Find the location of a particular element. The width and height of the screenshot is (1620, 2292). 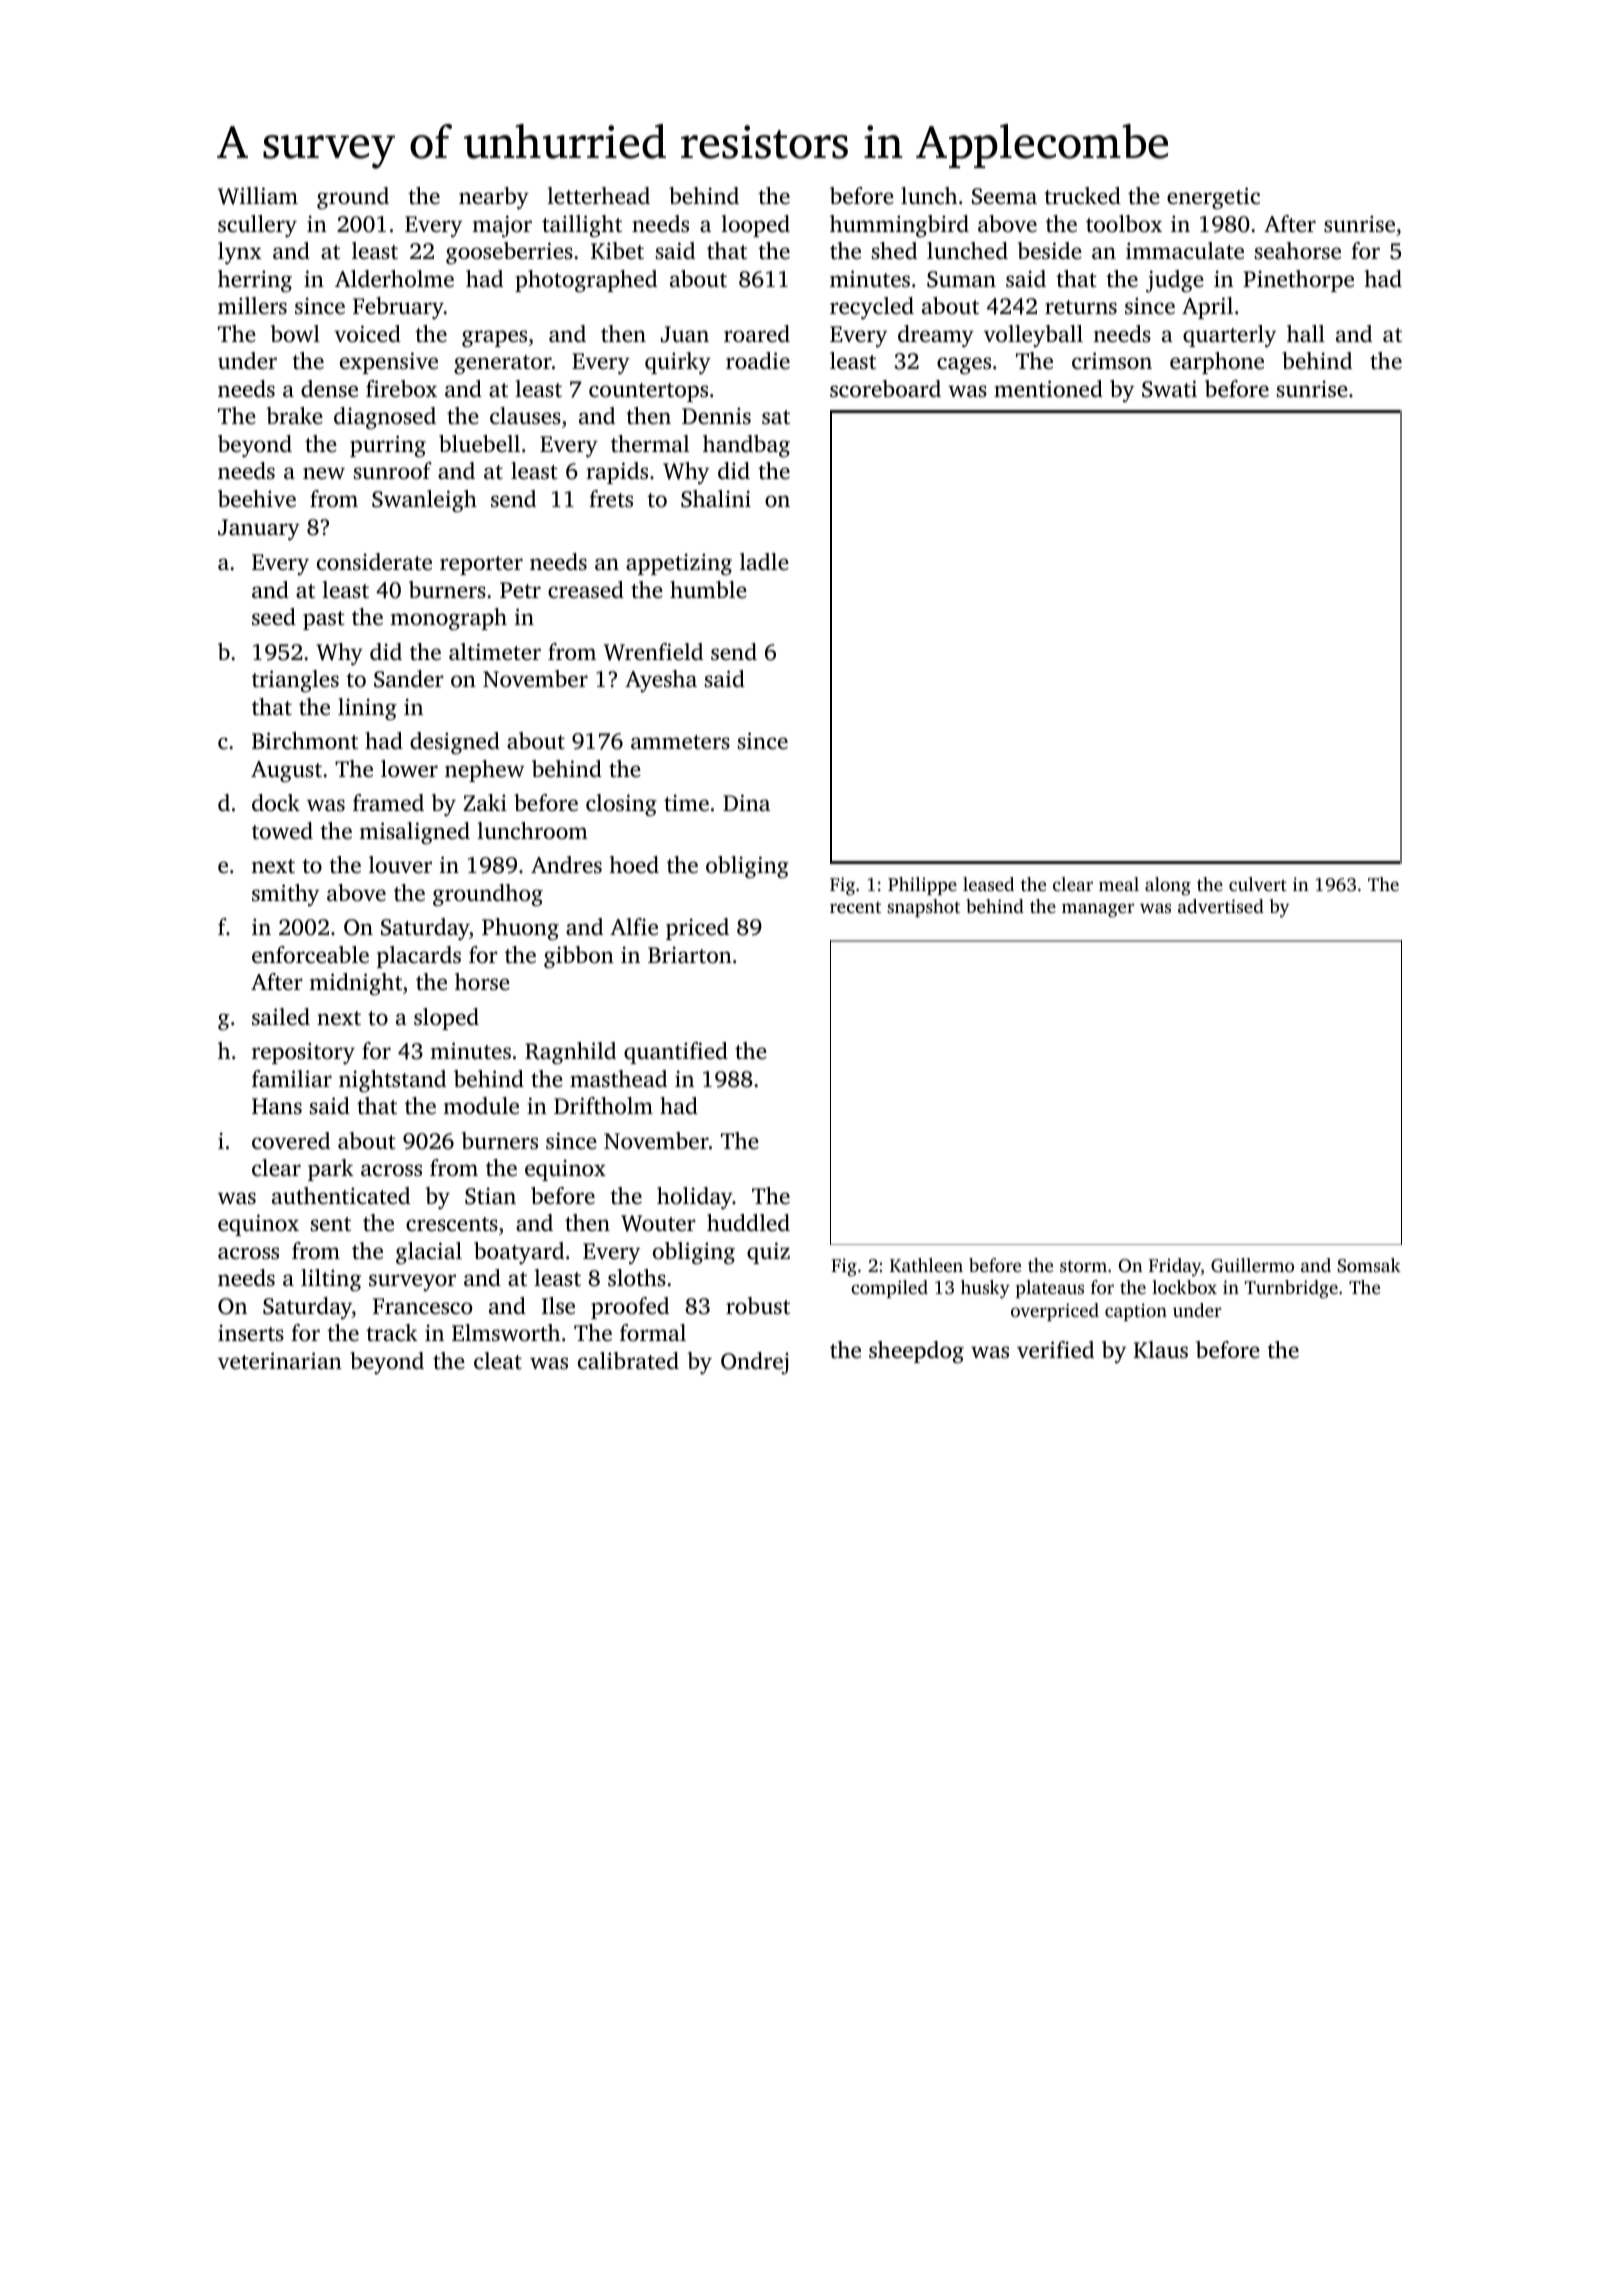

huddled is located at coordinates (748, 1223).
